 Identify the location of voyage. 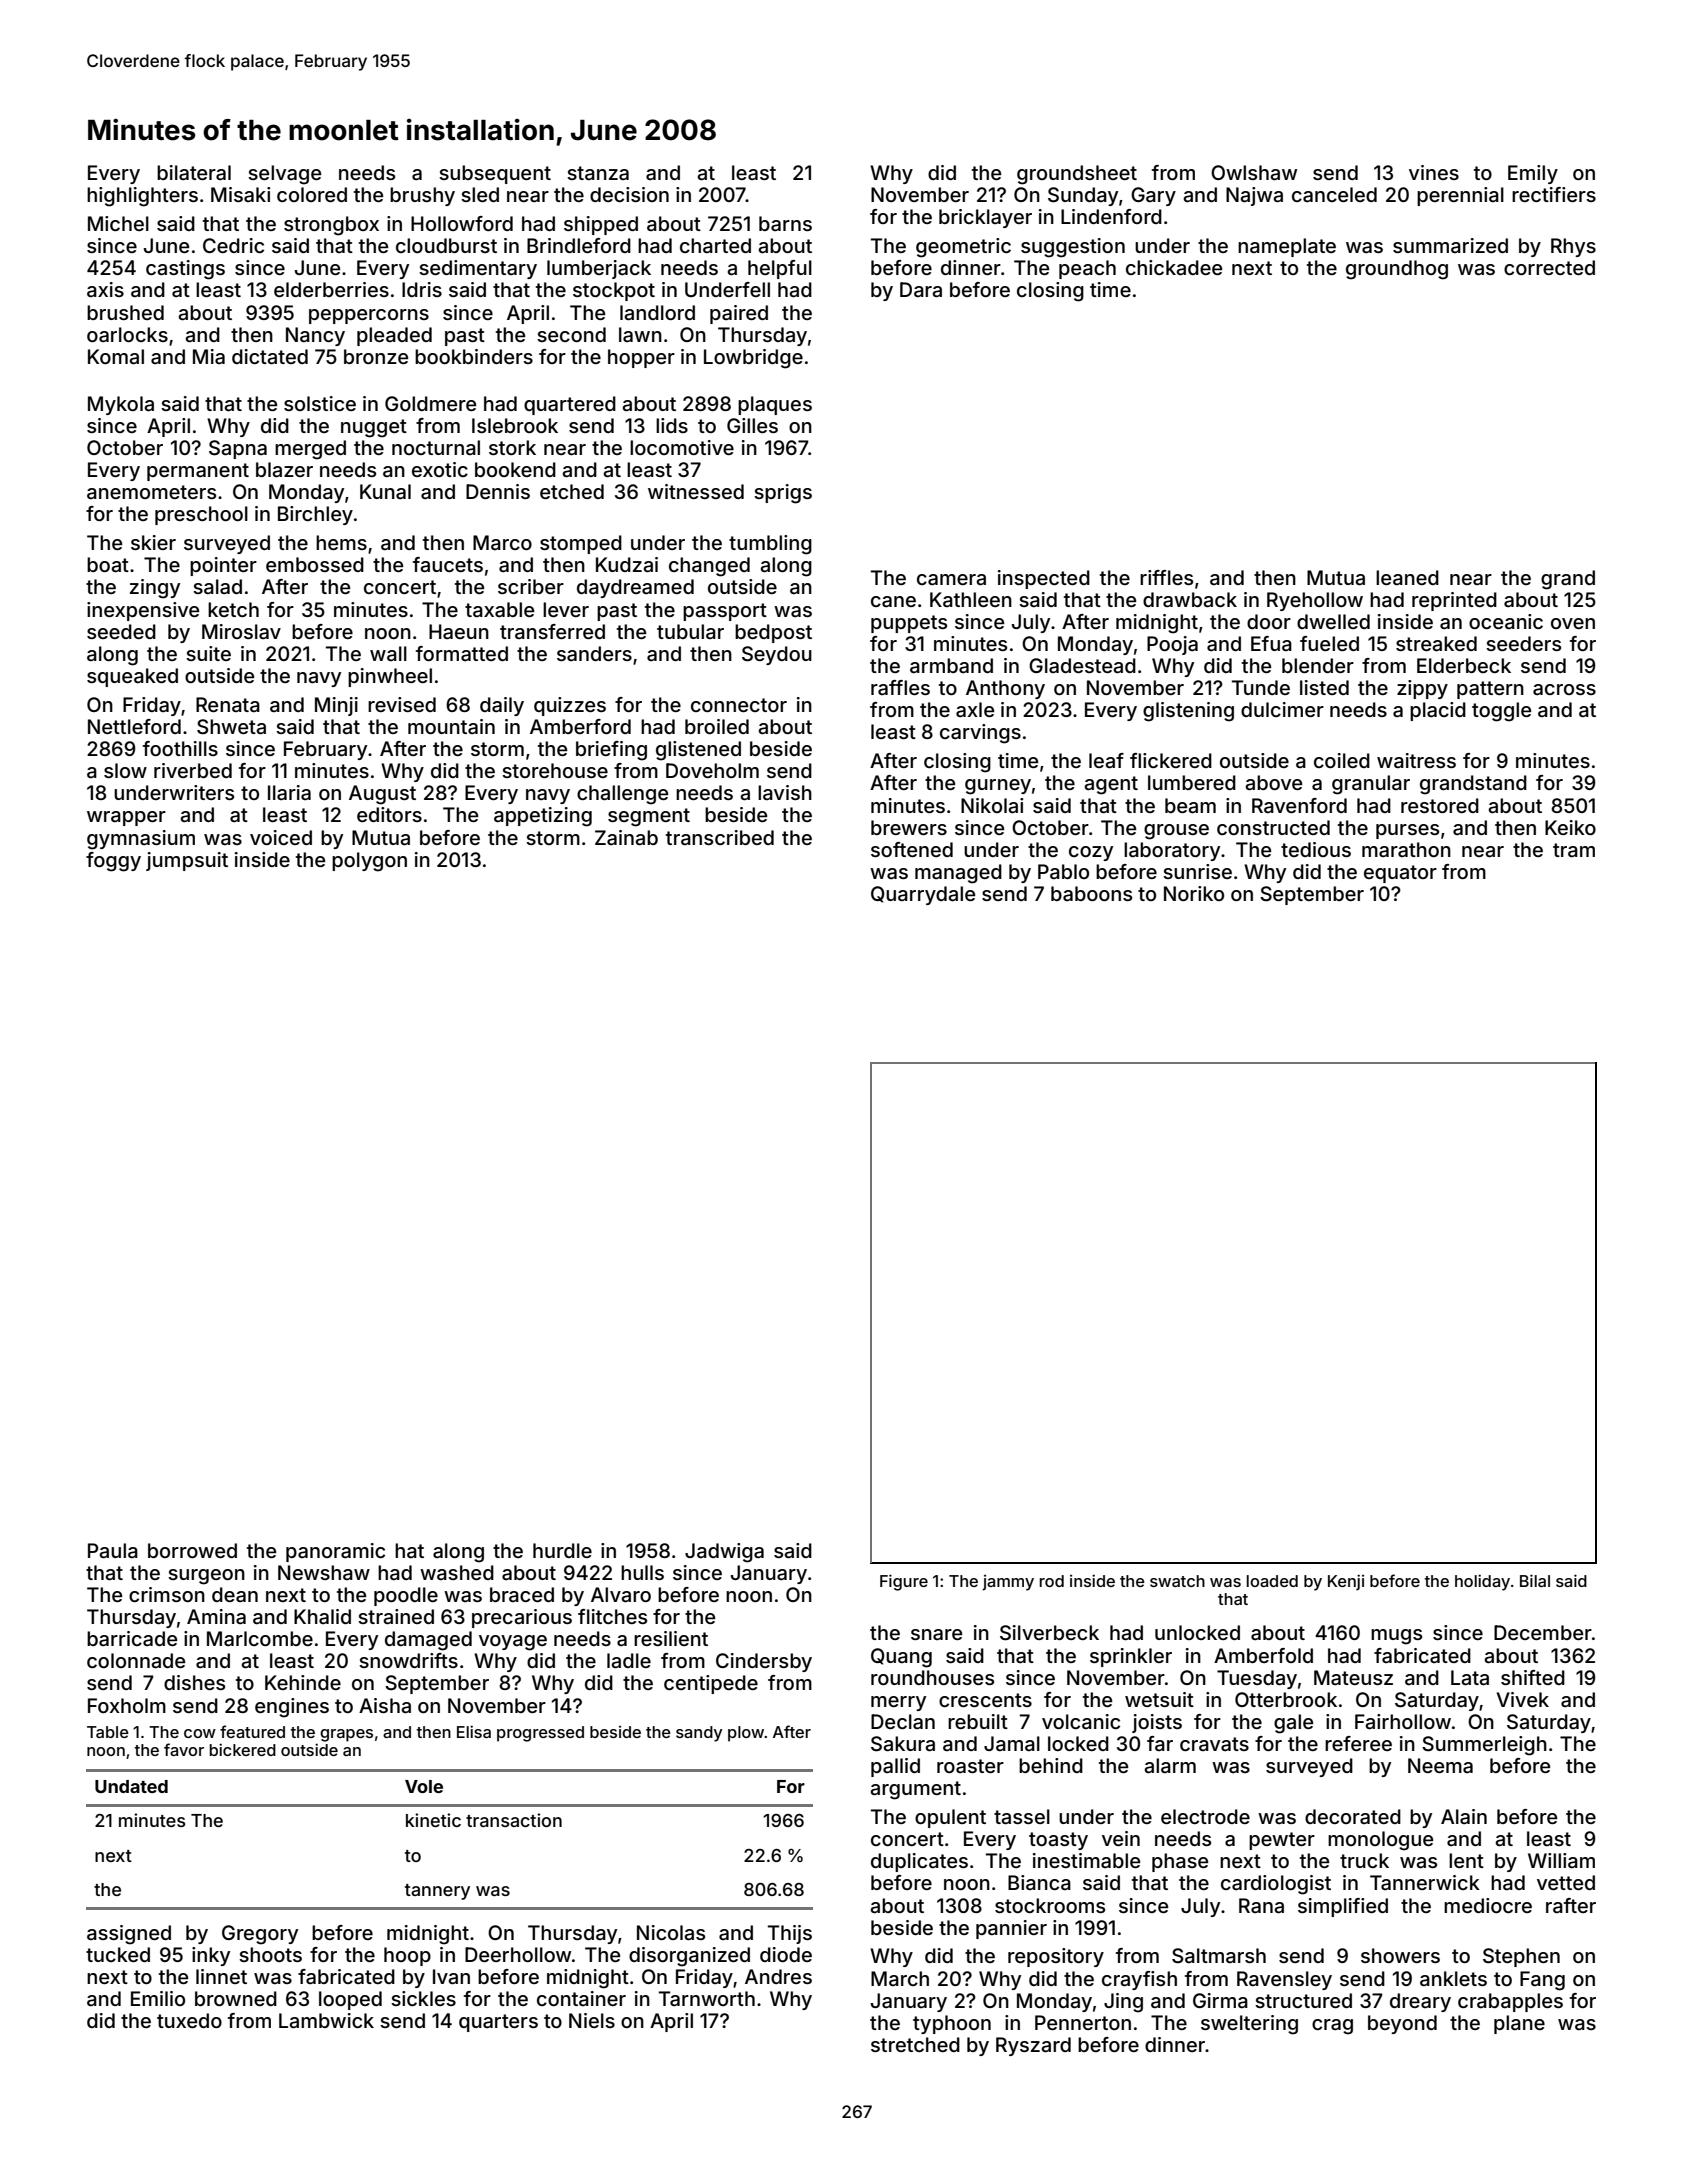
(513, 1643).
